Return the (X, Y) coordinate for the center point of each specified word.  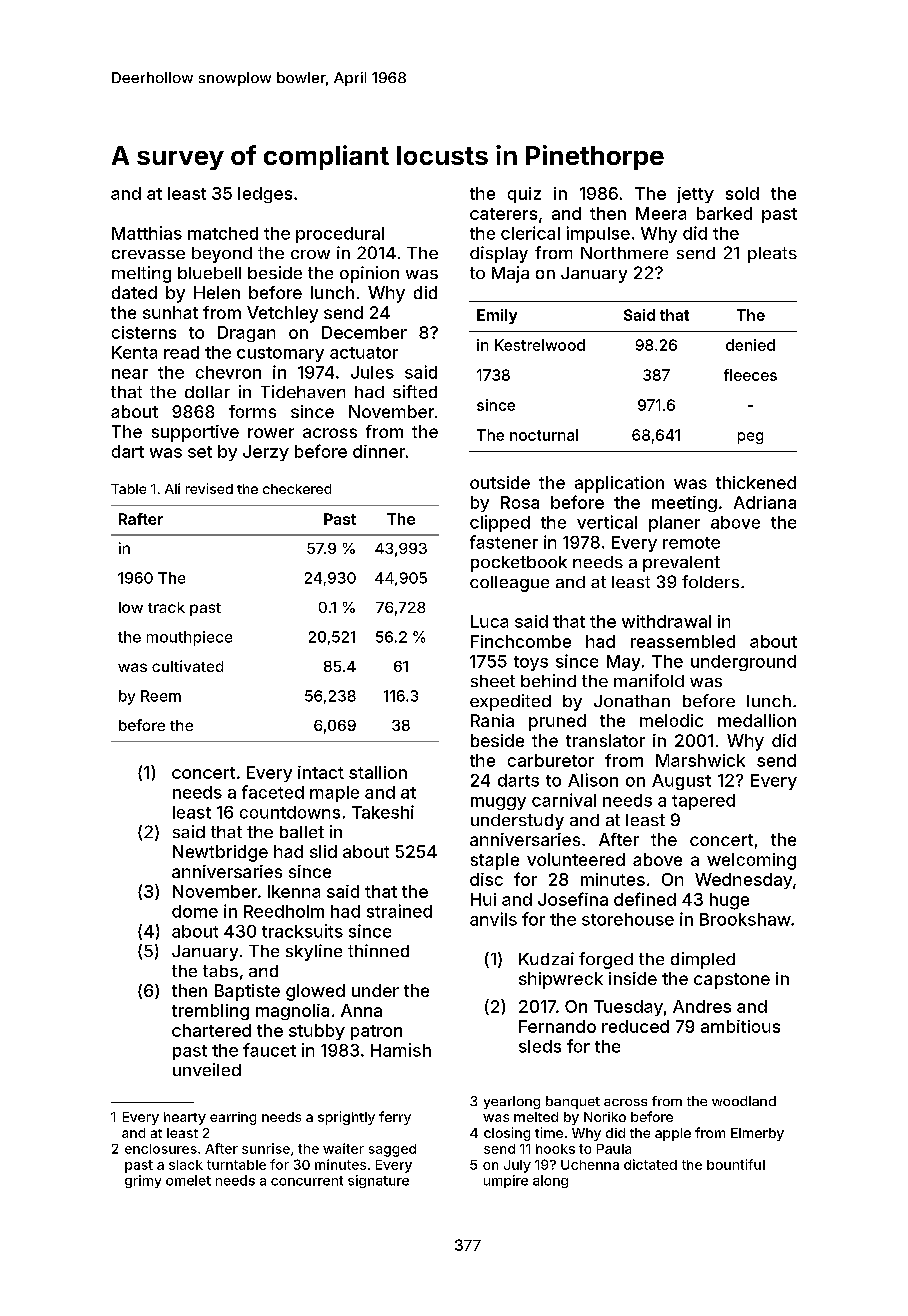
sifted (415, 391)
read (181, 352)
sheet (493, 681)
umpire (506, 1181)
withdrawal (666, 621)
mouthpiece (189, 638)
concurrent (307, 1181)
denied (750, 345)
